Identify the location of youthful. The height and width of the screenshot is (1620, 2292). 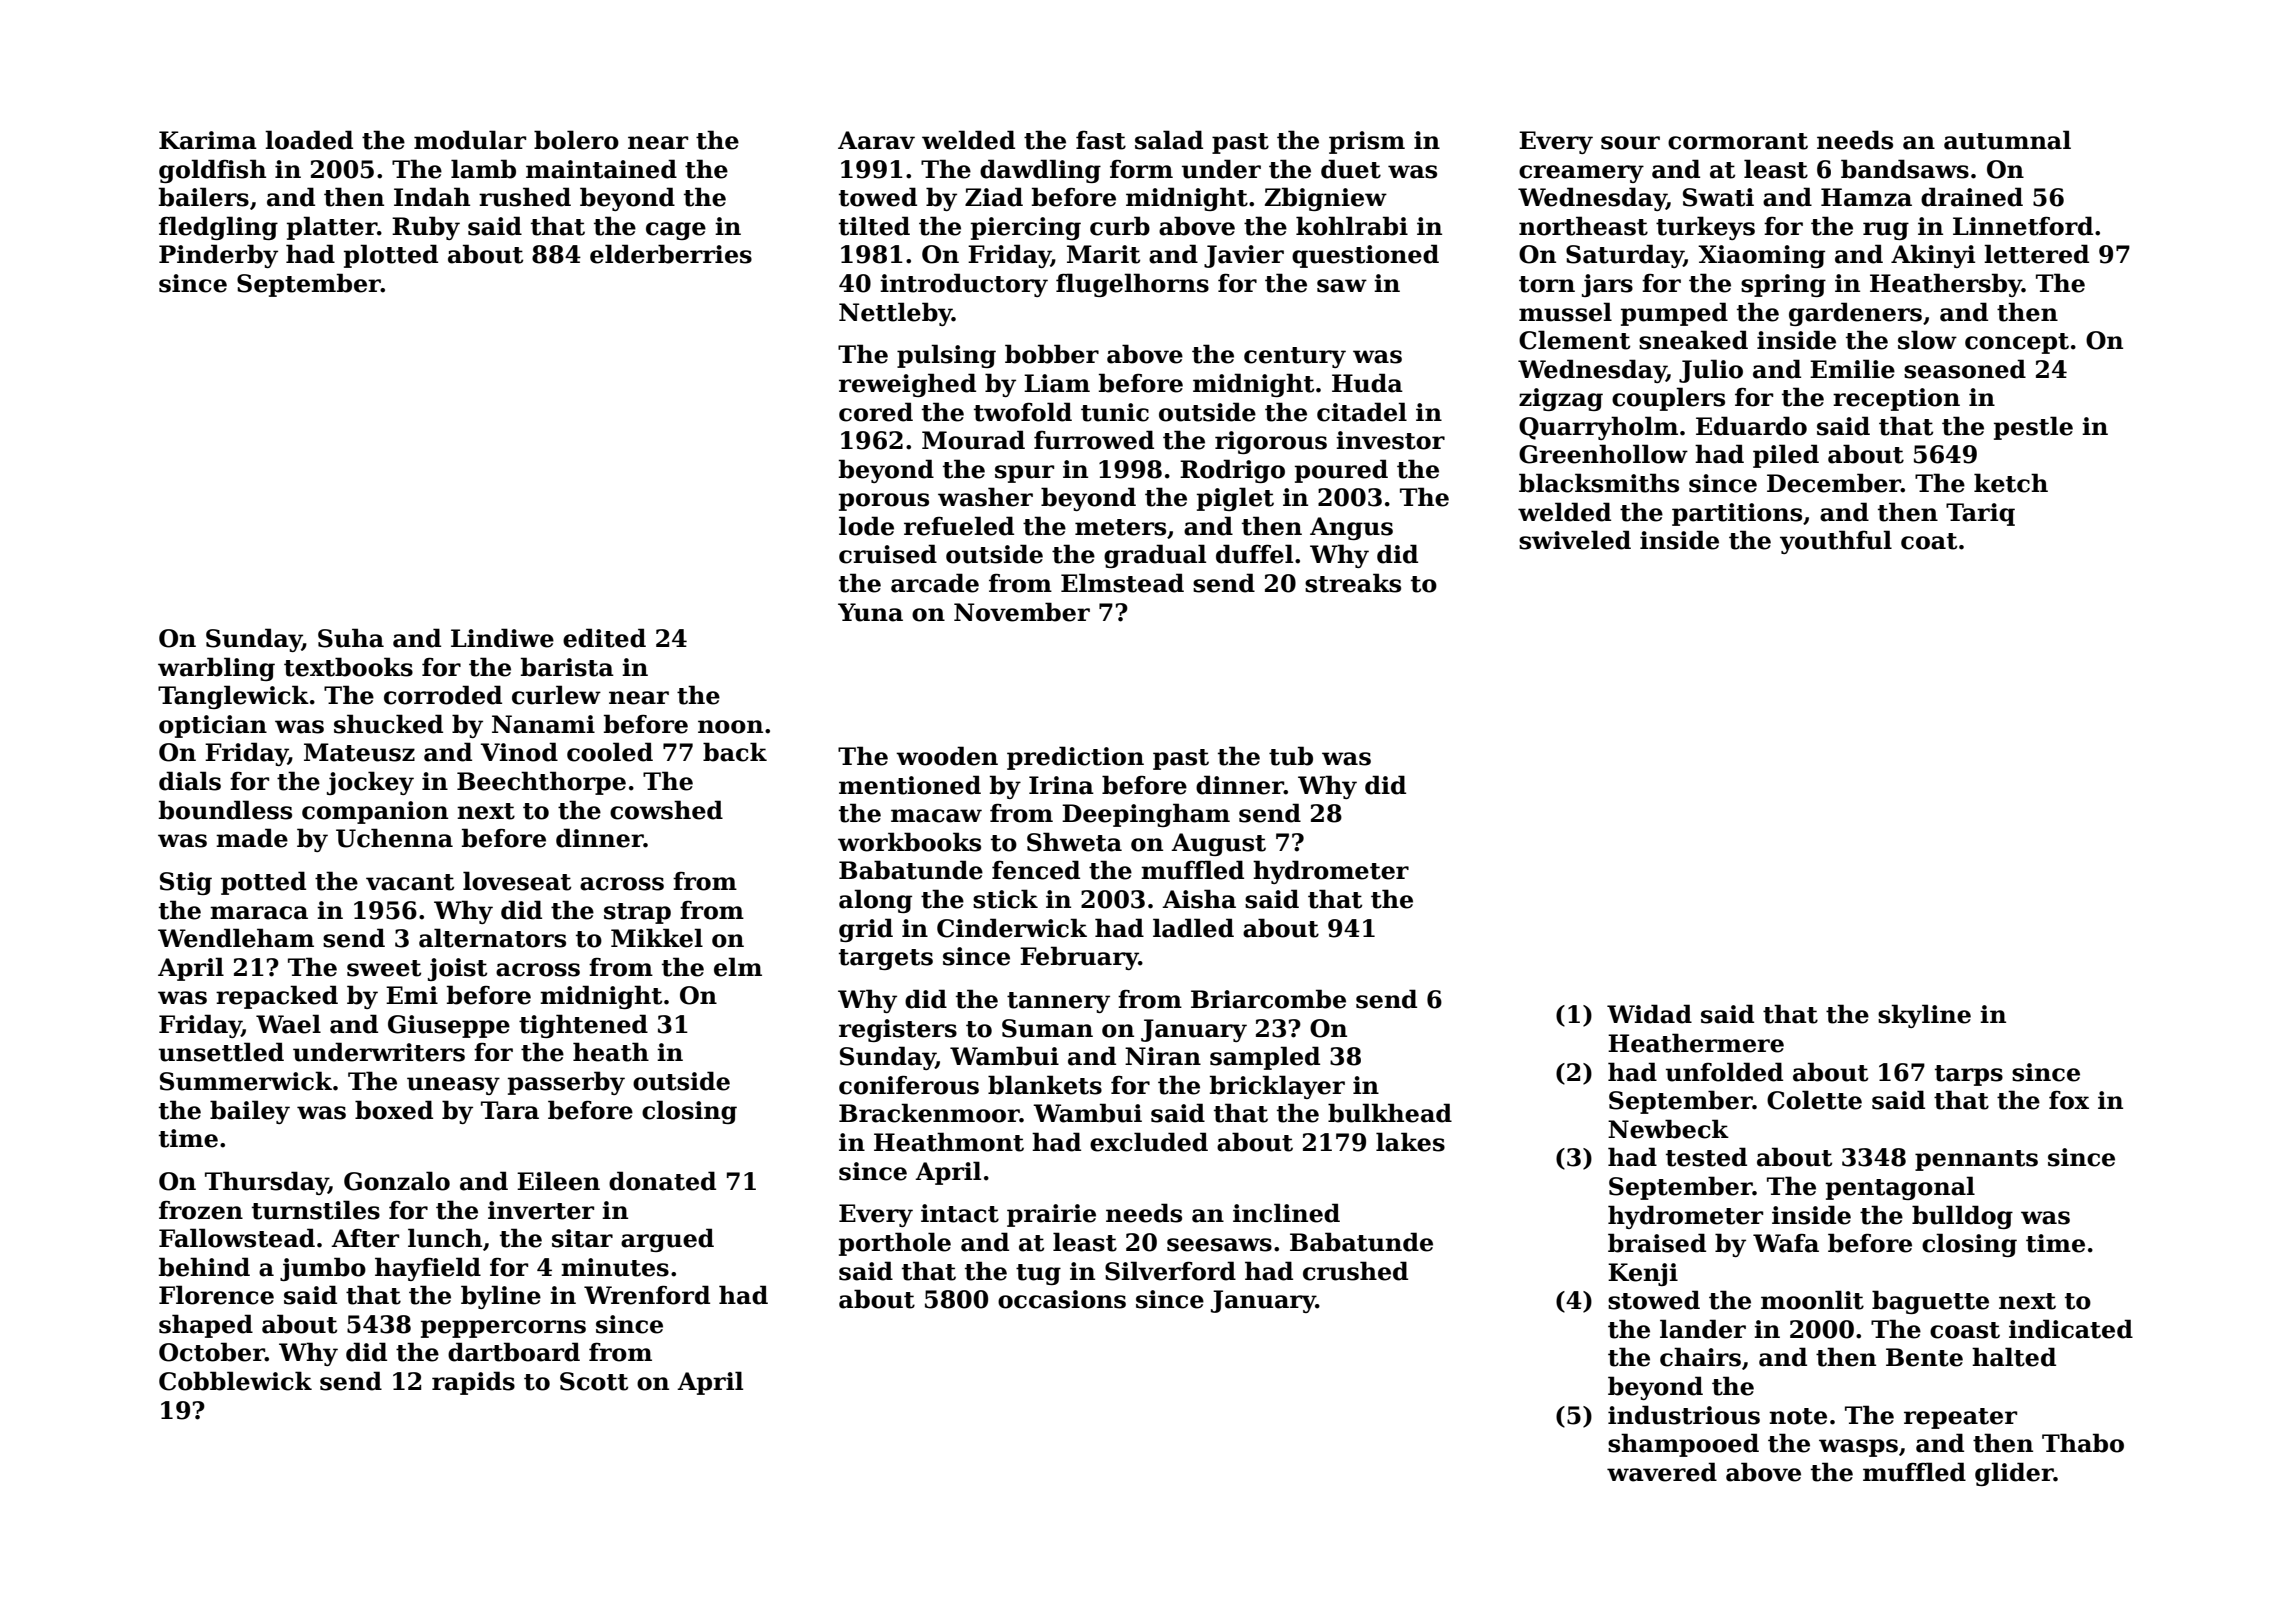
(1836, 542).
